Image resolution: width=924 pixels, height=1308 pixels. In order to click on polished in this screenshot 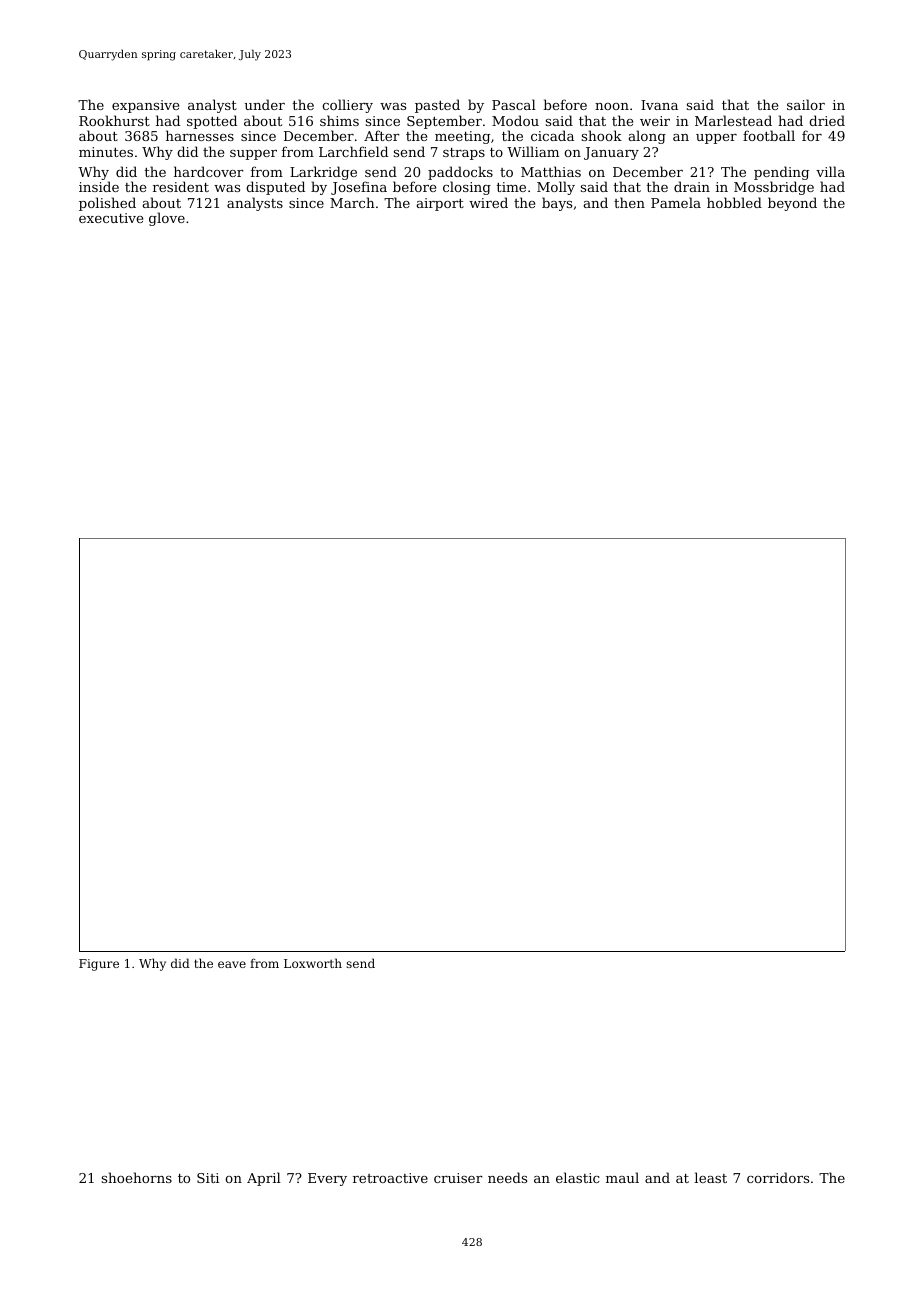, I will do `click(107, 204)`.
